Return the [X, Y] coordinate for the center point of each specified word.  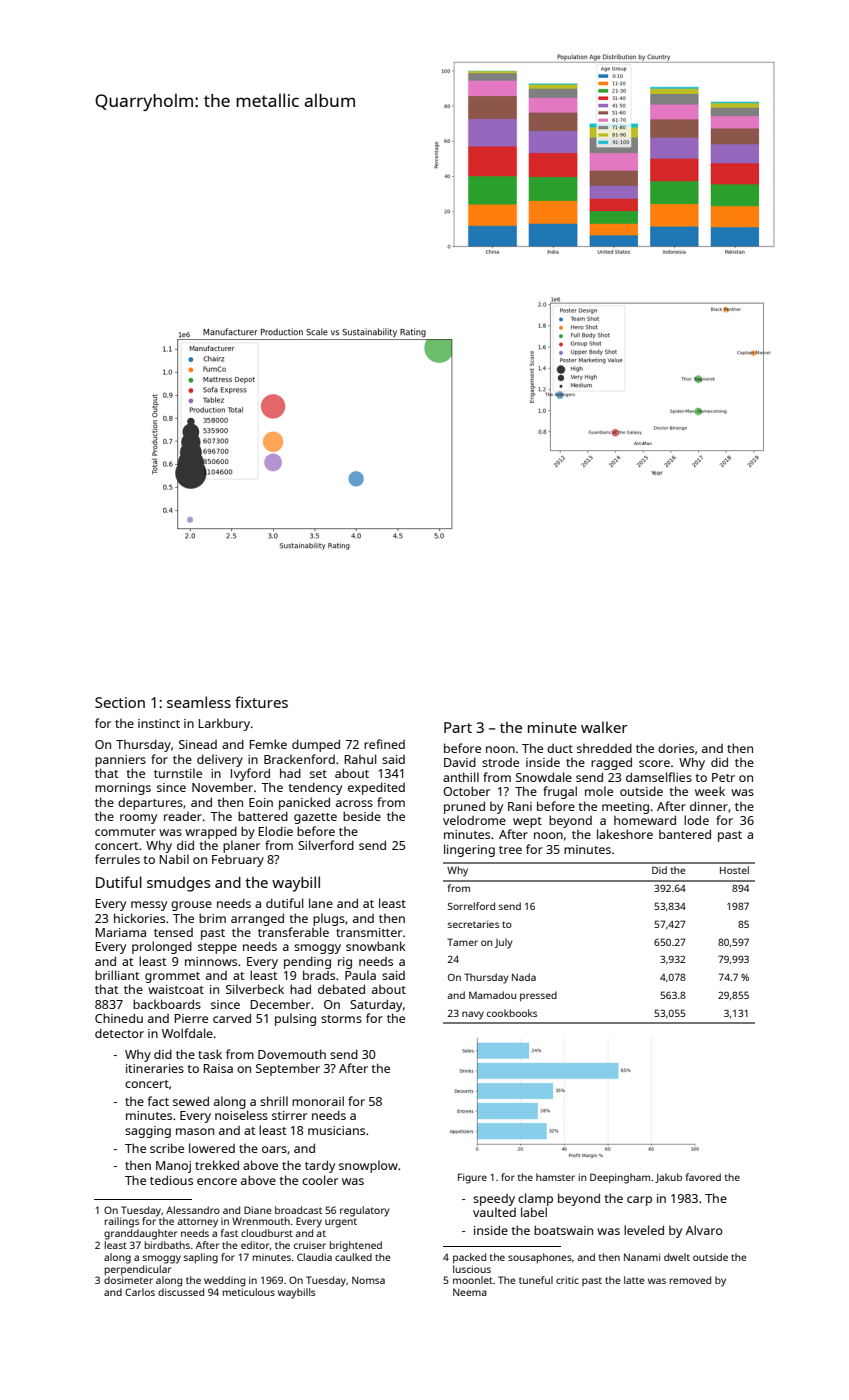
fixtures [261, 702]
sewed [191, 1101]
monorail [318, 1101]
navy [473, 1015]
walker [604, 727]
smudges [178, 884]
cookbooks [512, 1013]
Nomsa [368, 1280]
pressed [538, 996]
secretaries [473, 924]
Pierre [191, 1018]
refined [384, 744]
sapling [201, 1258]
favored [703, 1177]
